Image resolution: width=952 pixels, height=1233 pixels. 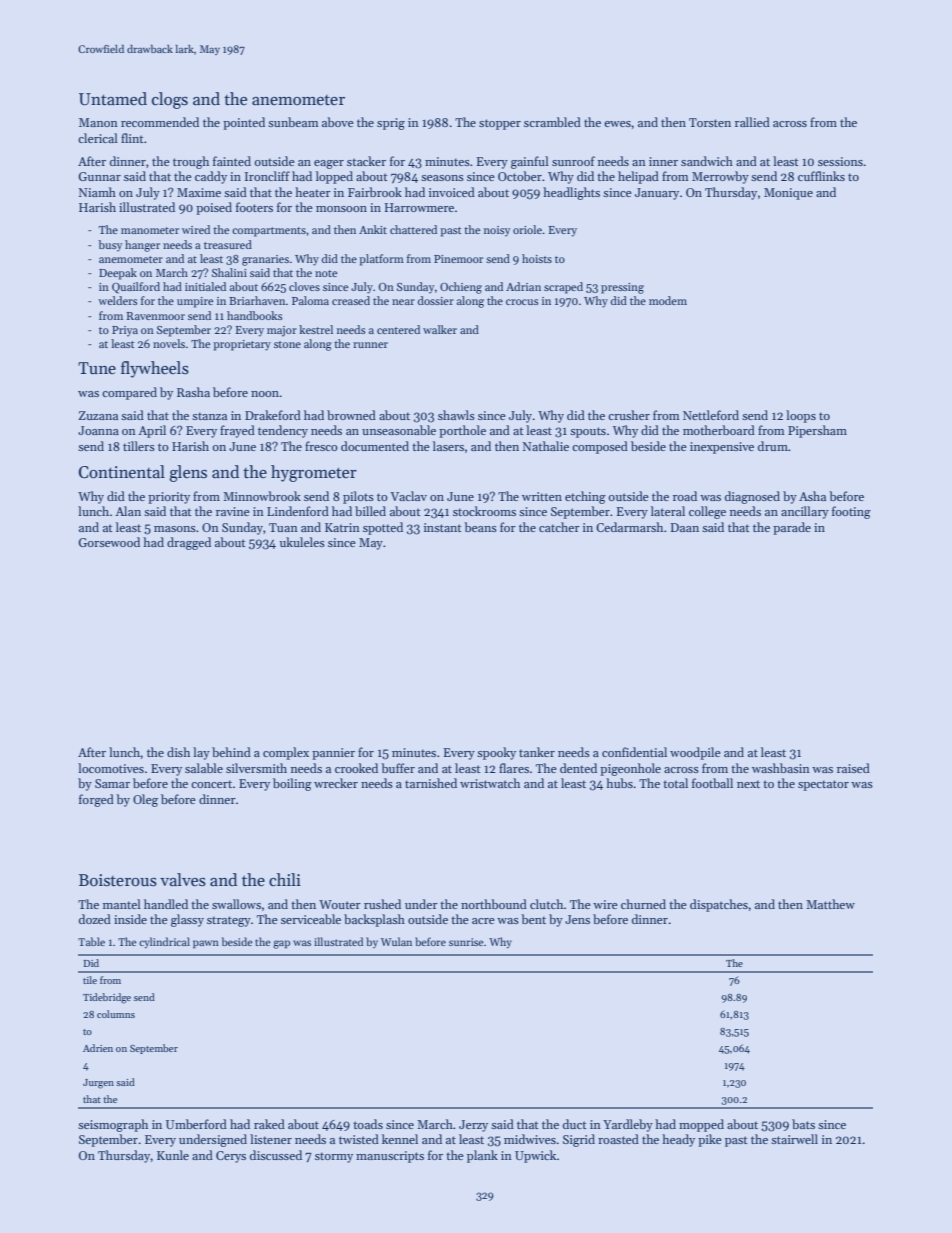 What do you see at coordinates (333, 754) in the screenshot?
I see `pannier` at bounding box center [333, 754].
